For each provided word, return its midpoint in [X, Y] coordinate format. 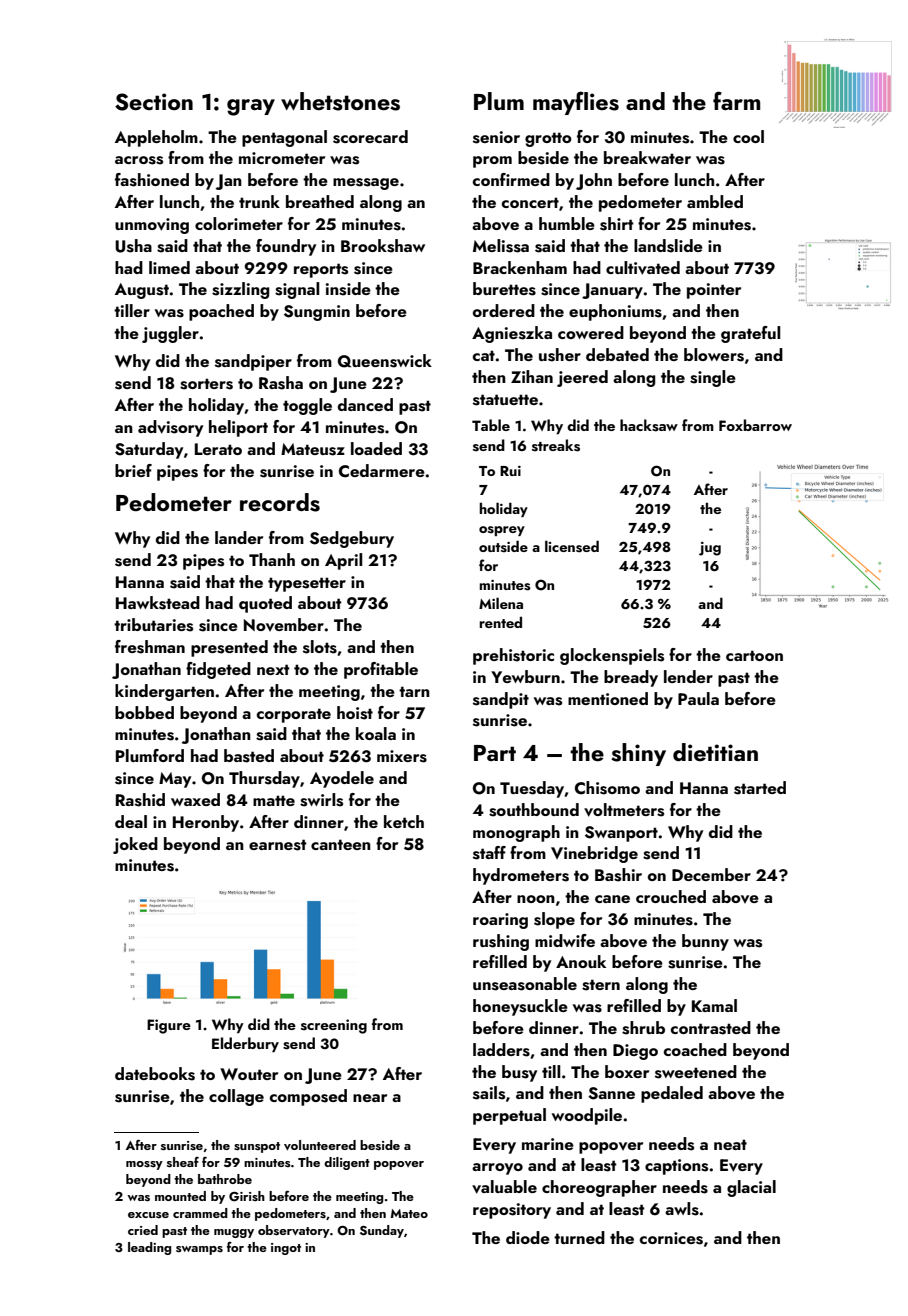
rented [500, 622]
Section [154, 102]
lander [239, 537]
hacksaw [649, 425]
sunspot [257, 1147]
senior [496, 137]
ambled [715, 201]
